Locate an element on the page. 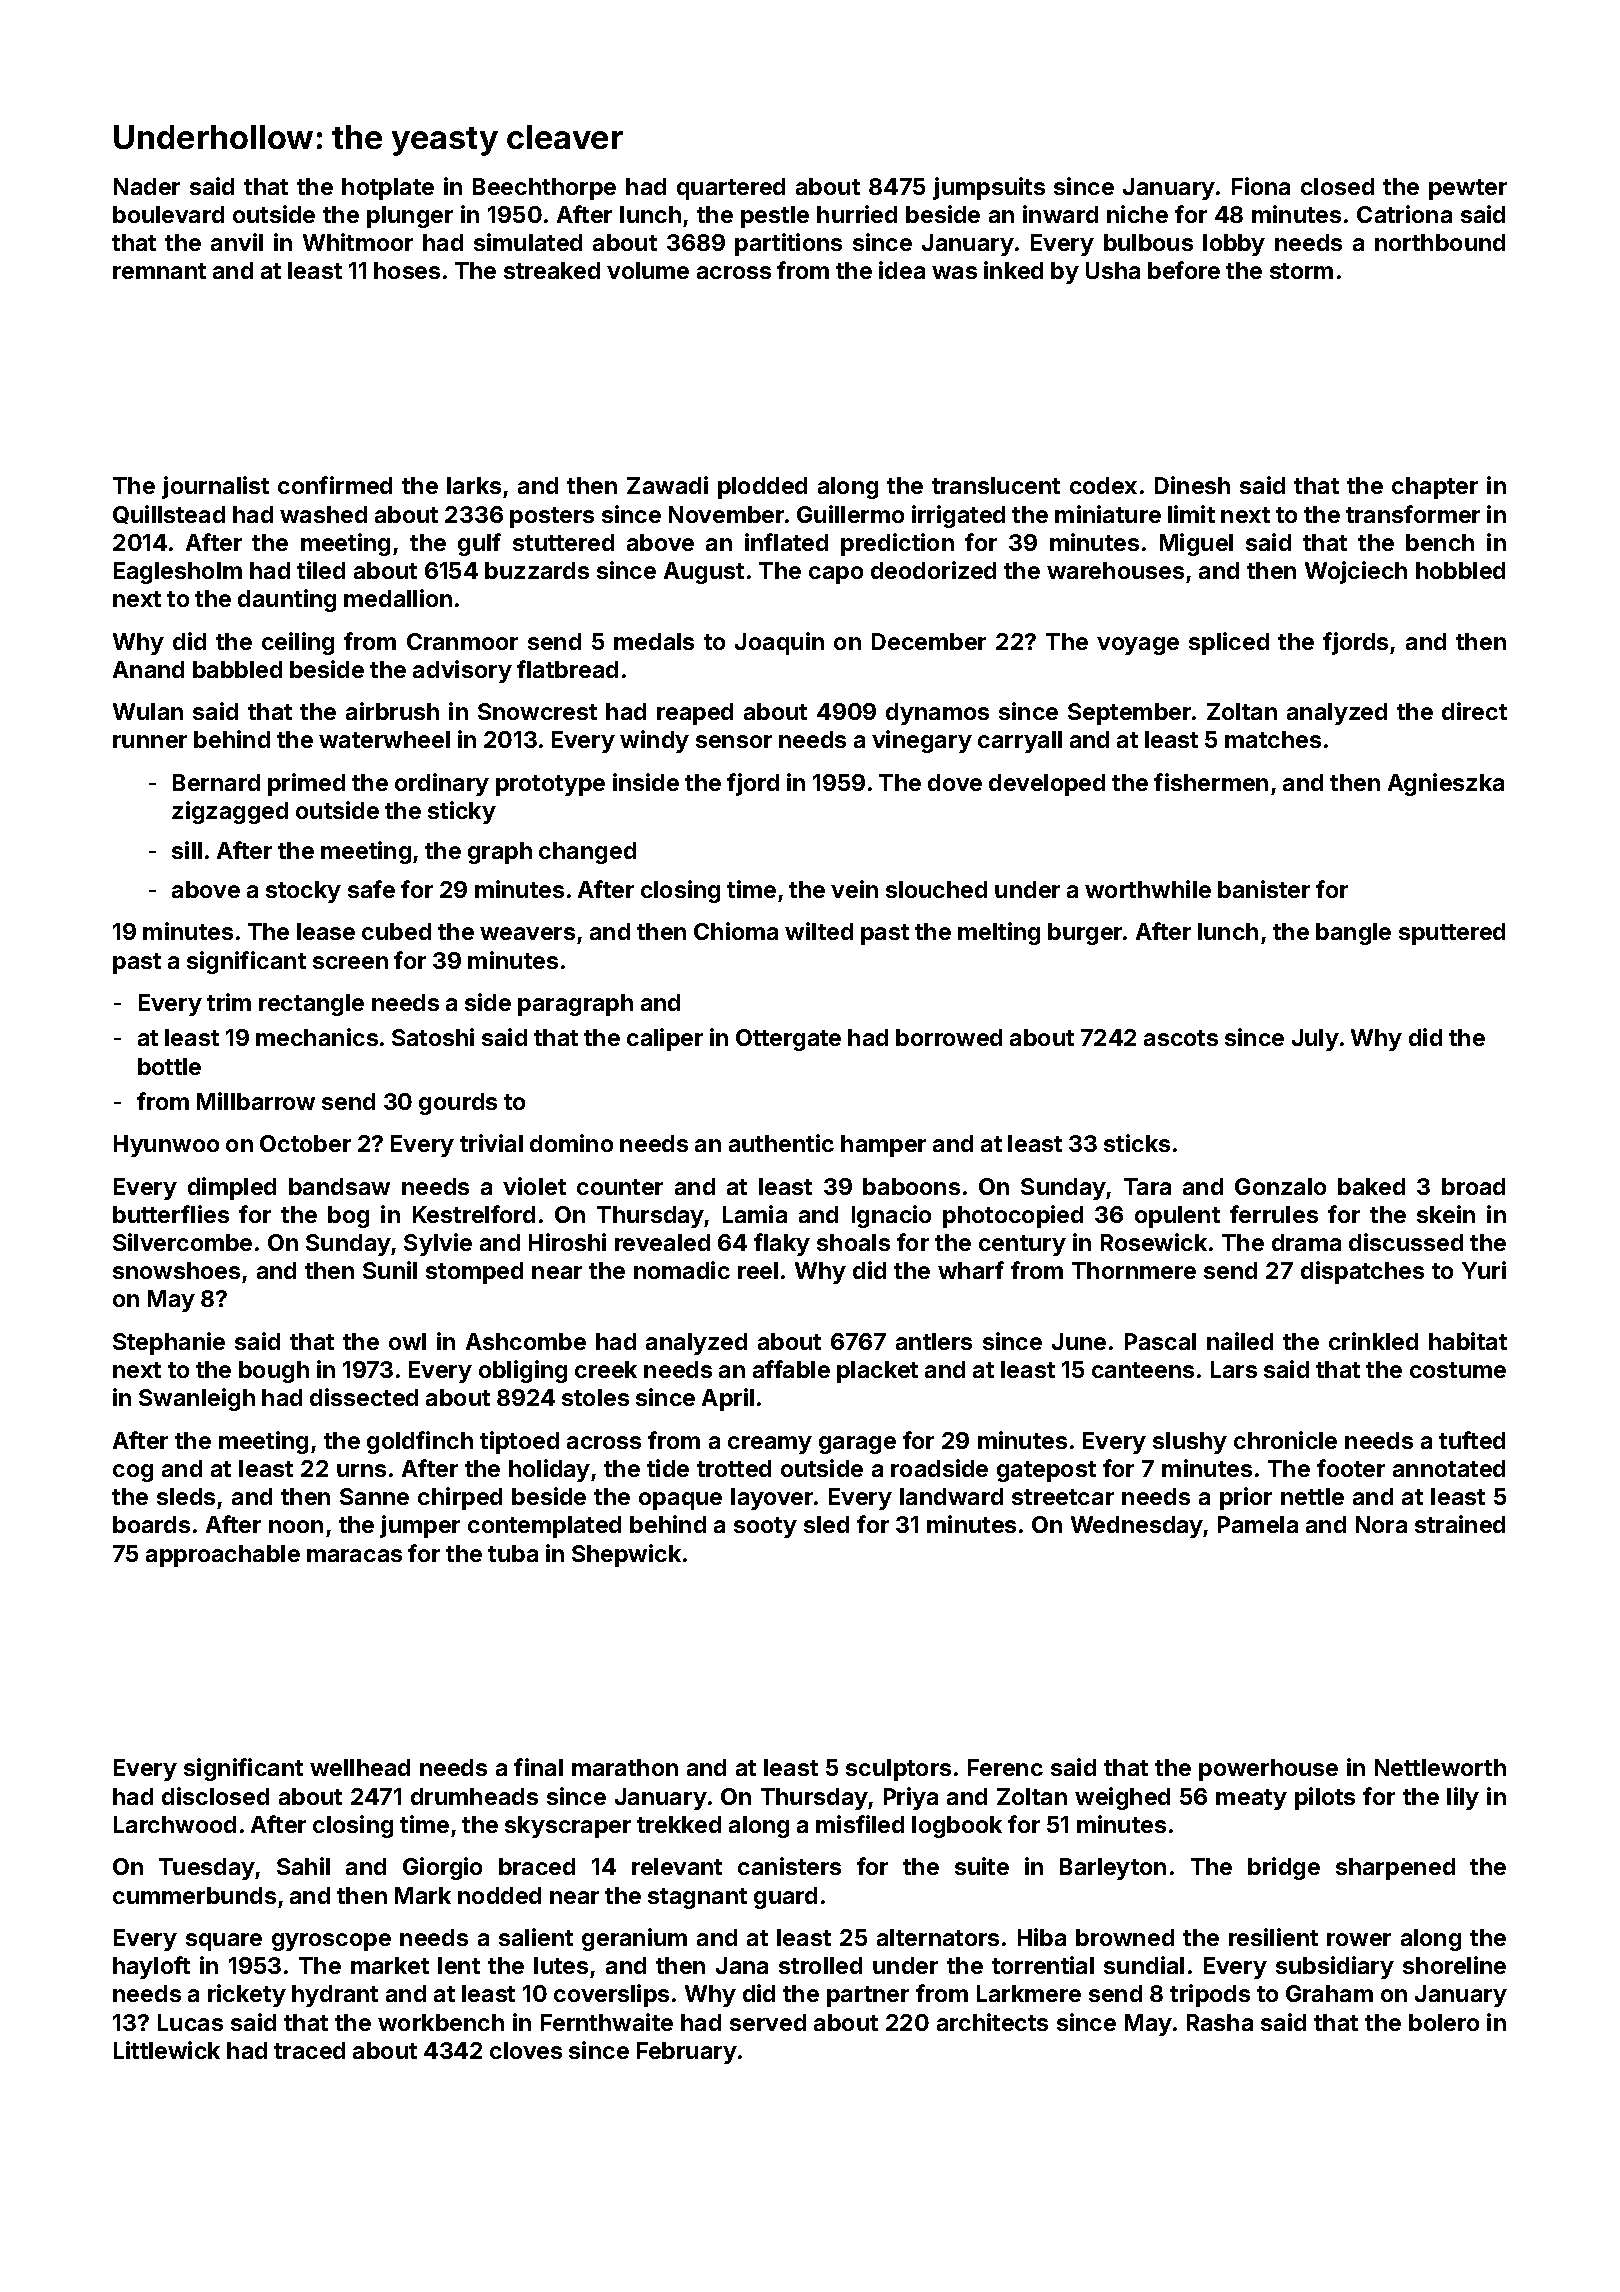 This document has height=2292, width=1620. sill is located at coordinates (187, 850).
